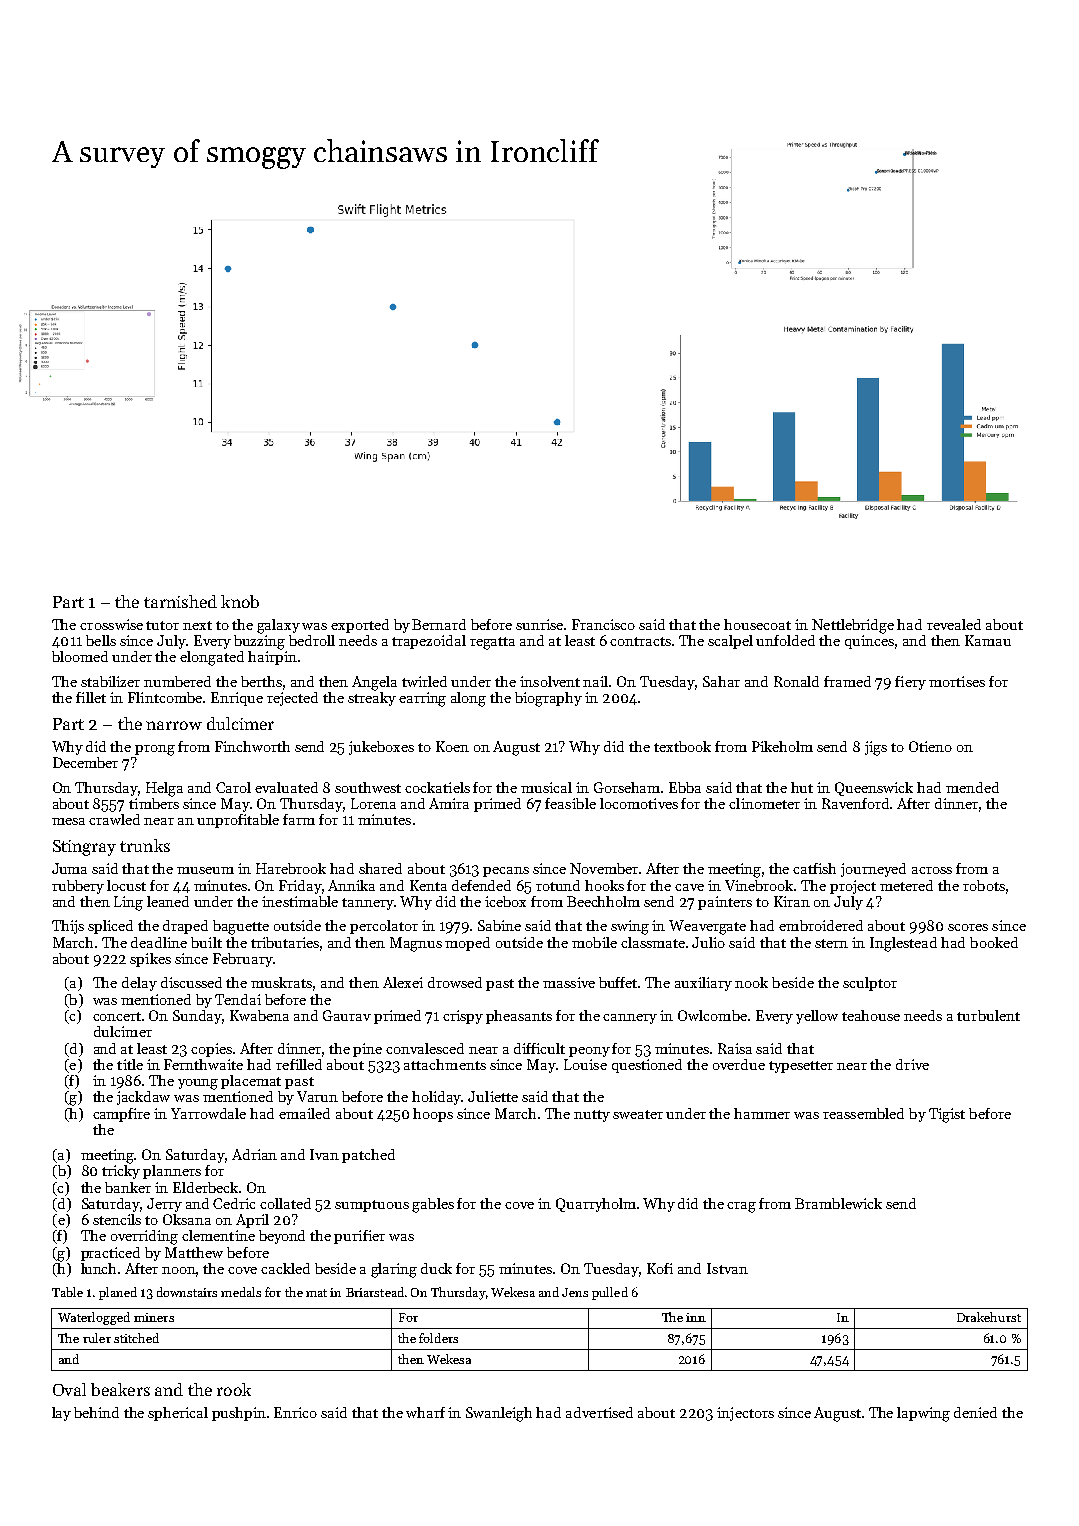  What do you see at coordinates (972, 787) in the document?
I see `mended` at bounding box center [972, 787].
